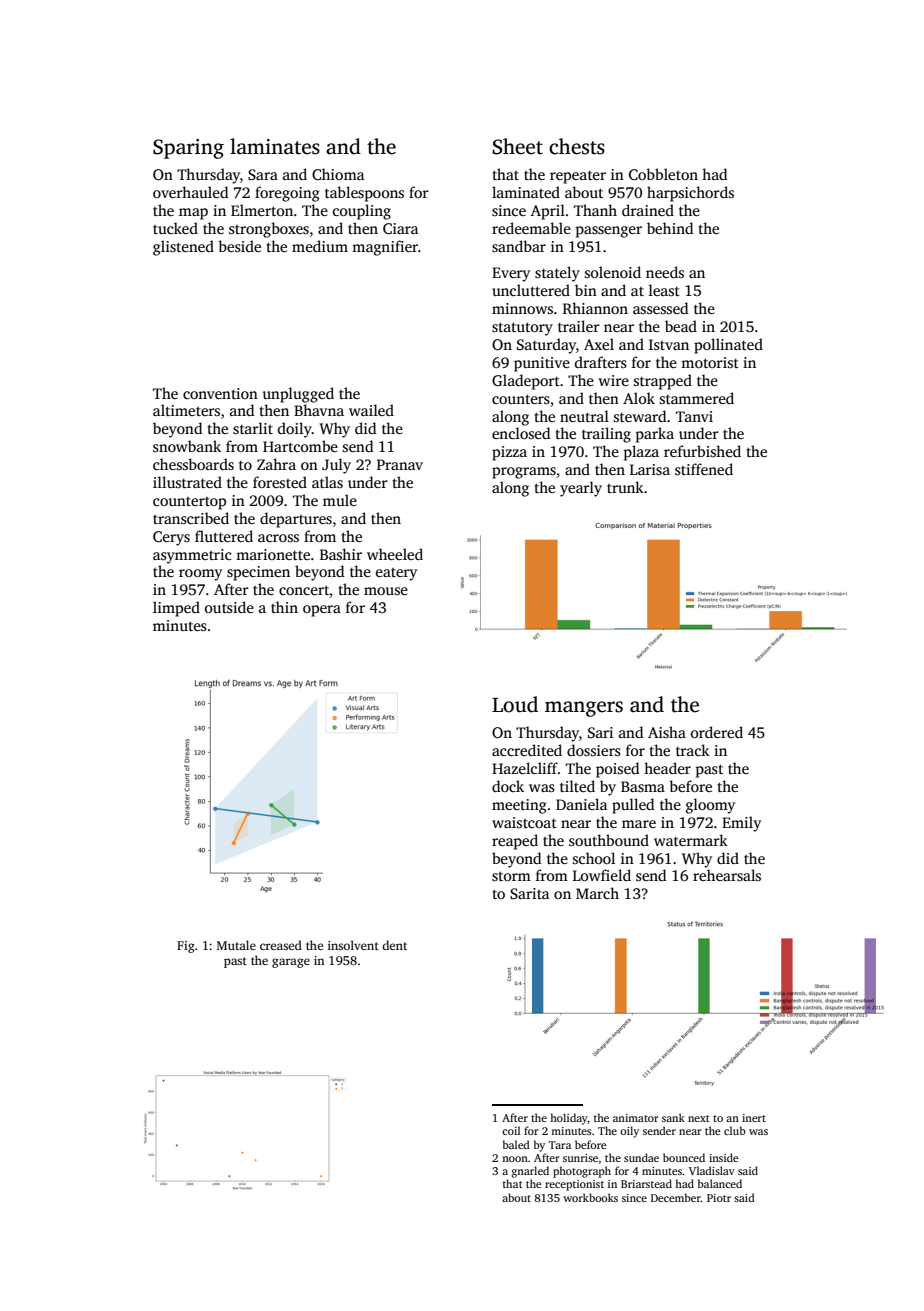  What do you see at coordinates (704, 469) in the document?
I see `stiffened` at bounding box center [704, 469].
